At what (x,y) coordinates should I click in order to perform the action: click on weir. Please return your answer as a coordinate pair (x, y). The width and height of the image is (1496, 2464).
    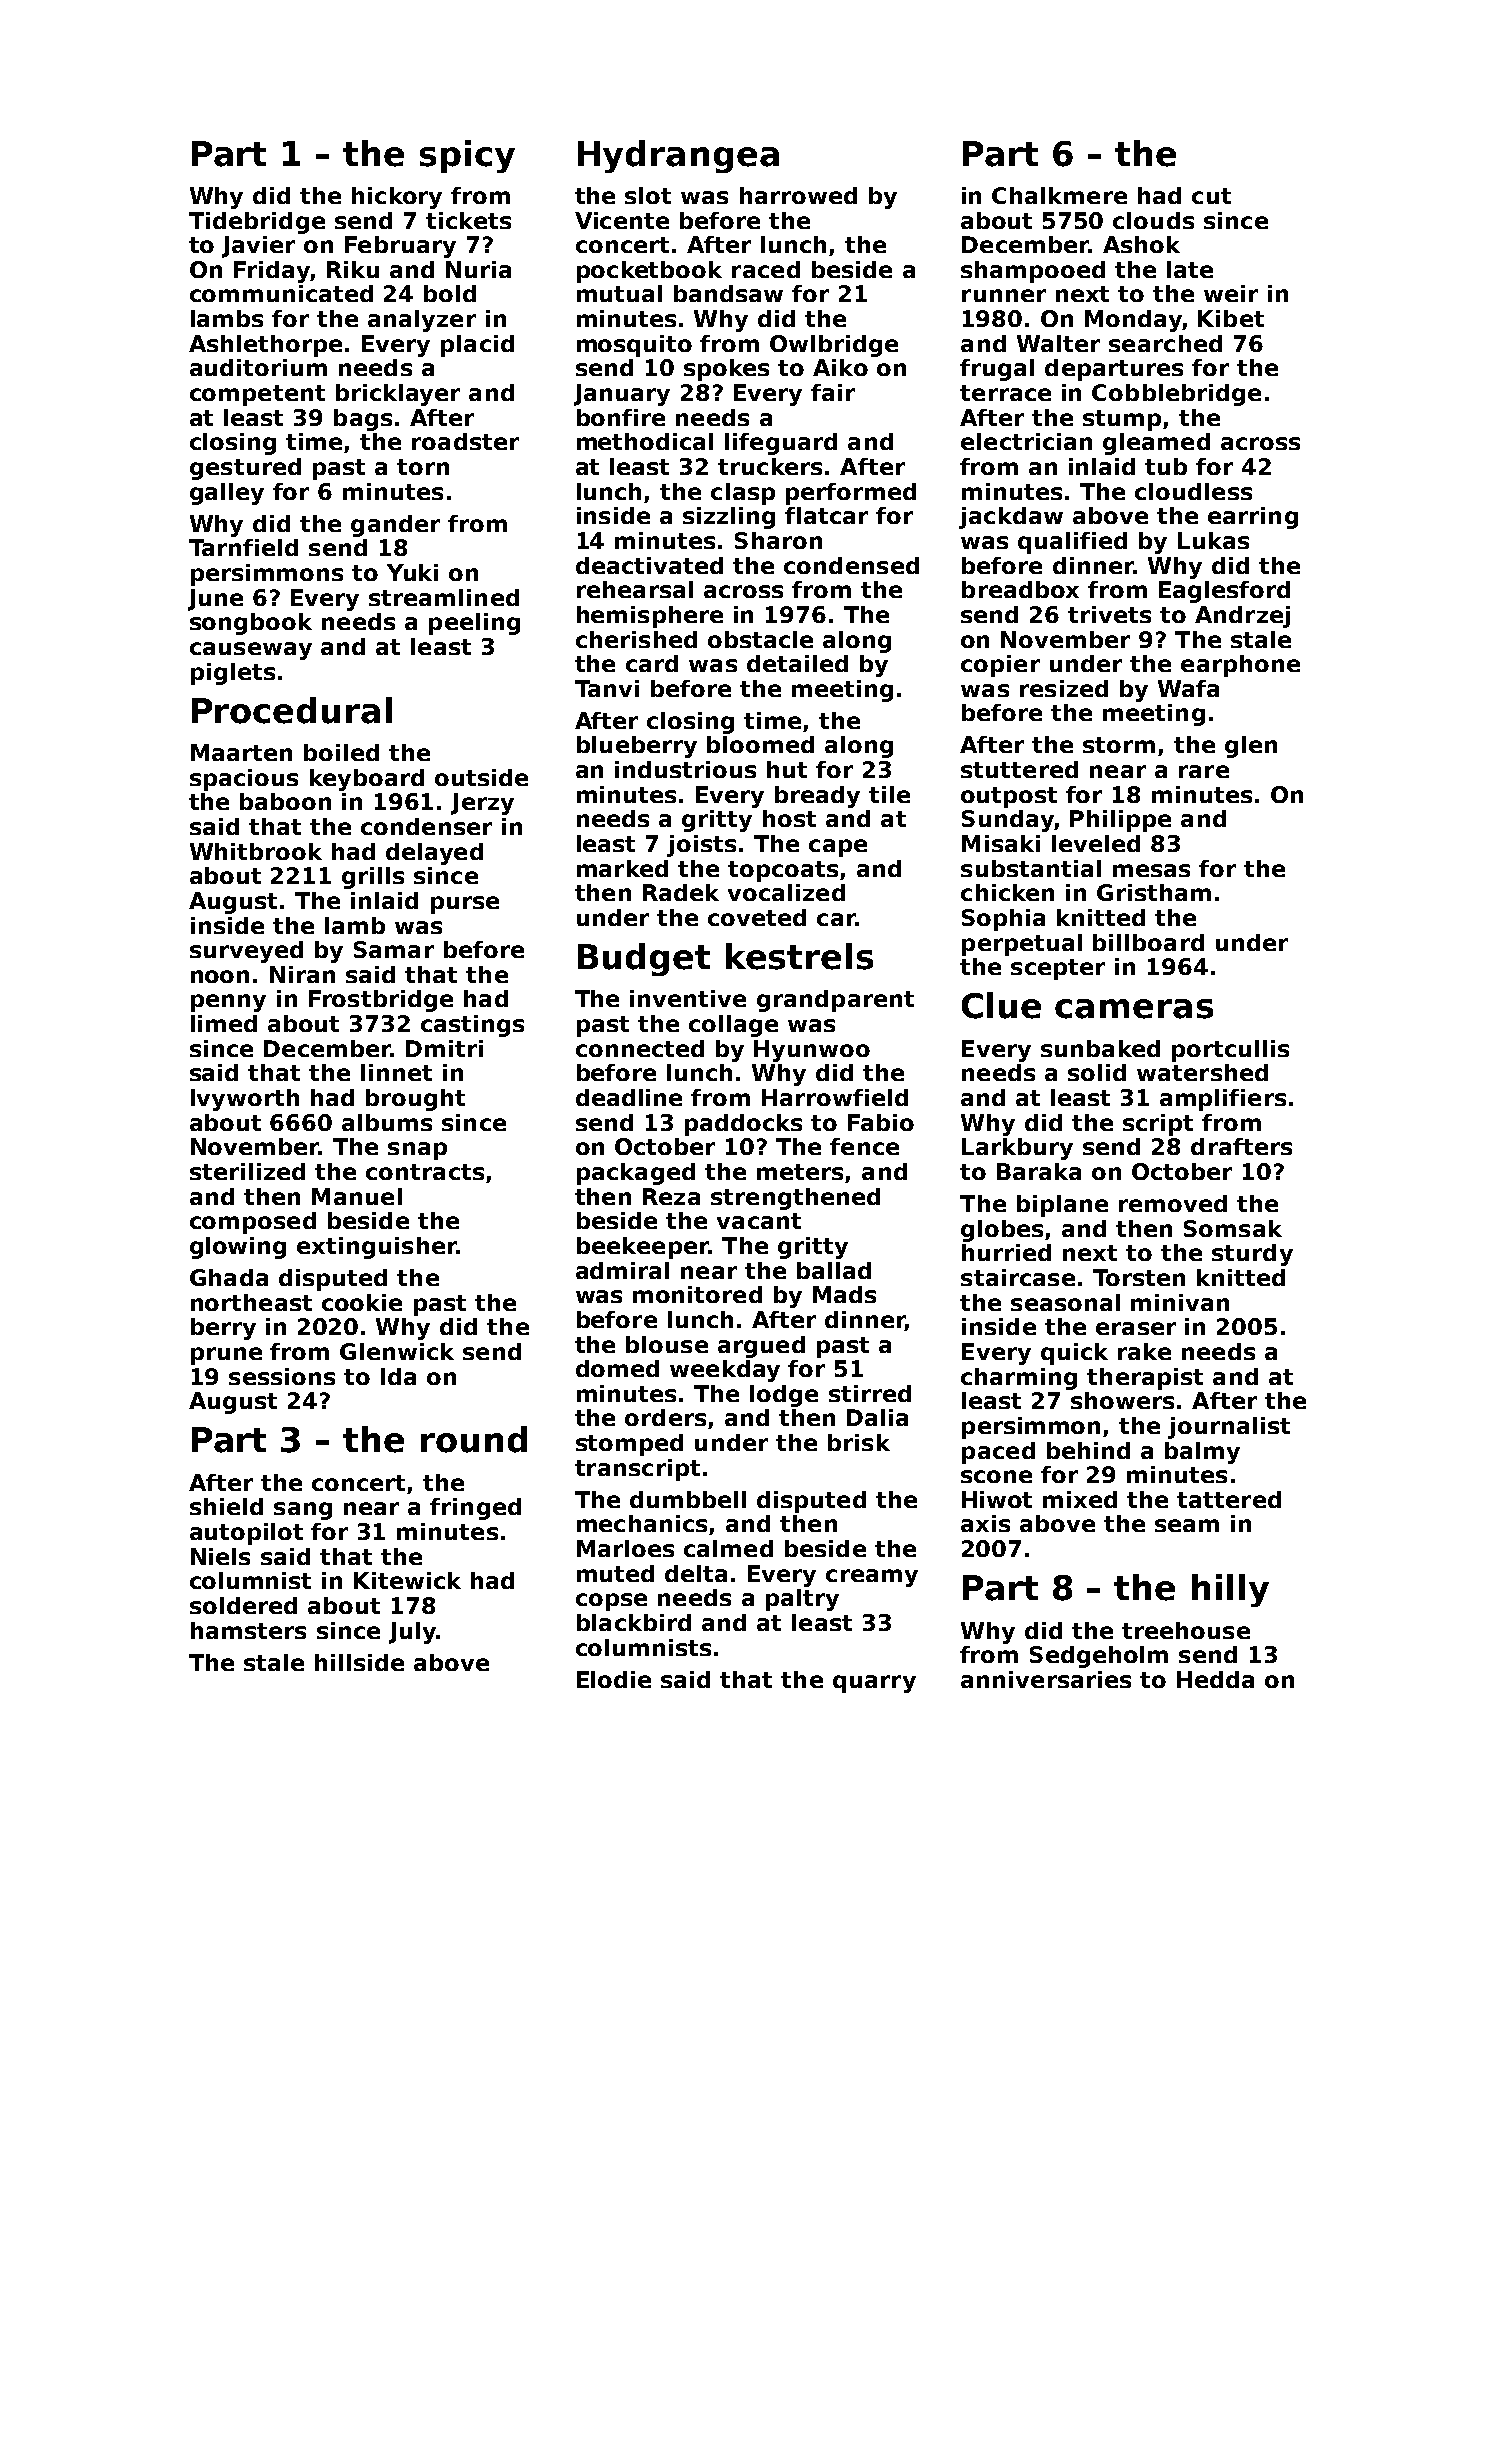
    Looking at the image, I should click on (1231, 293).
